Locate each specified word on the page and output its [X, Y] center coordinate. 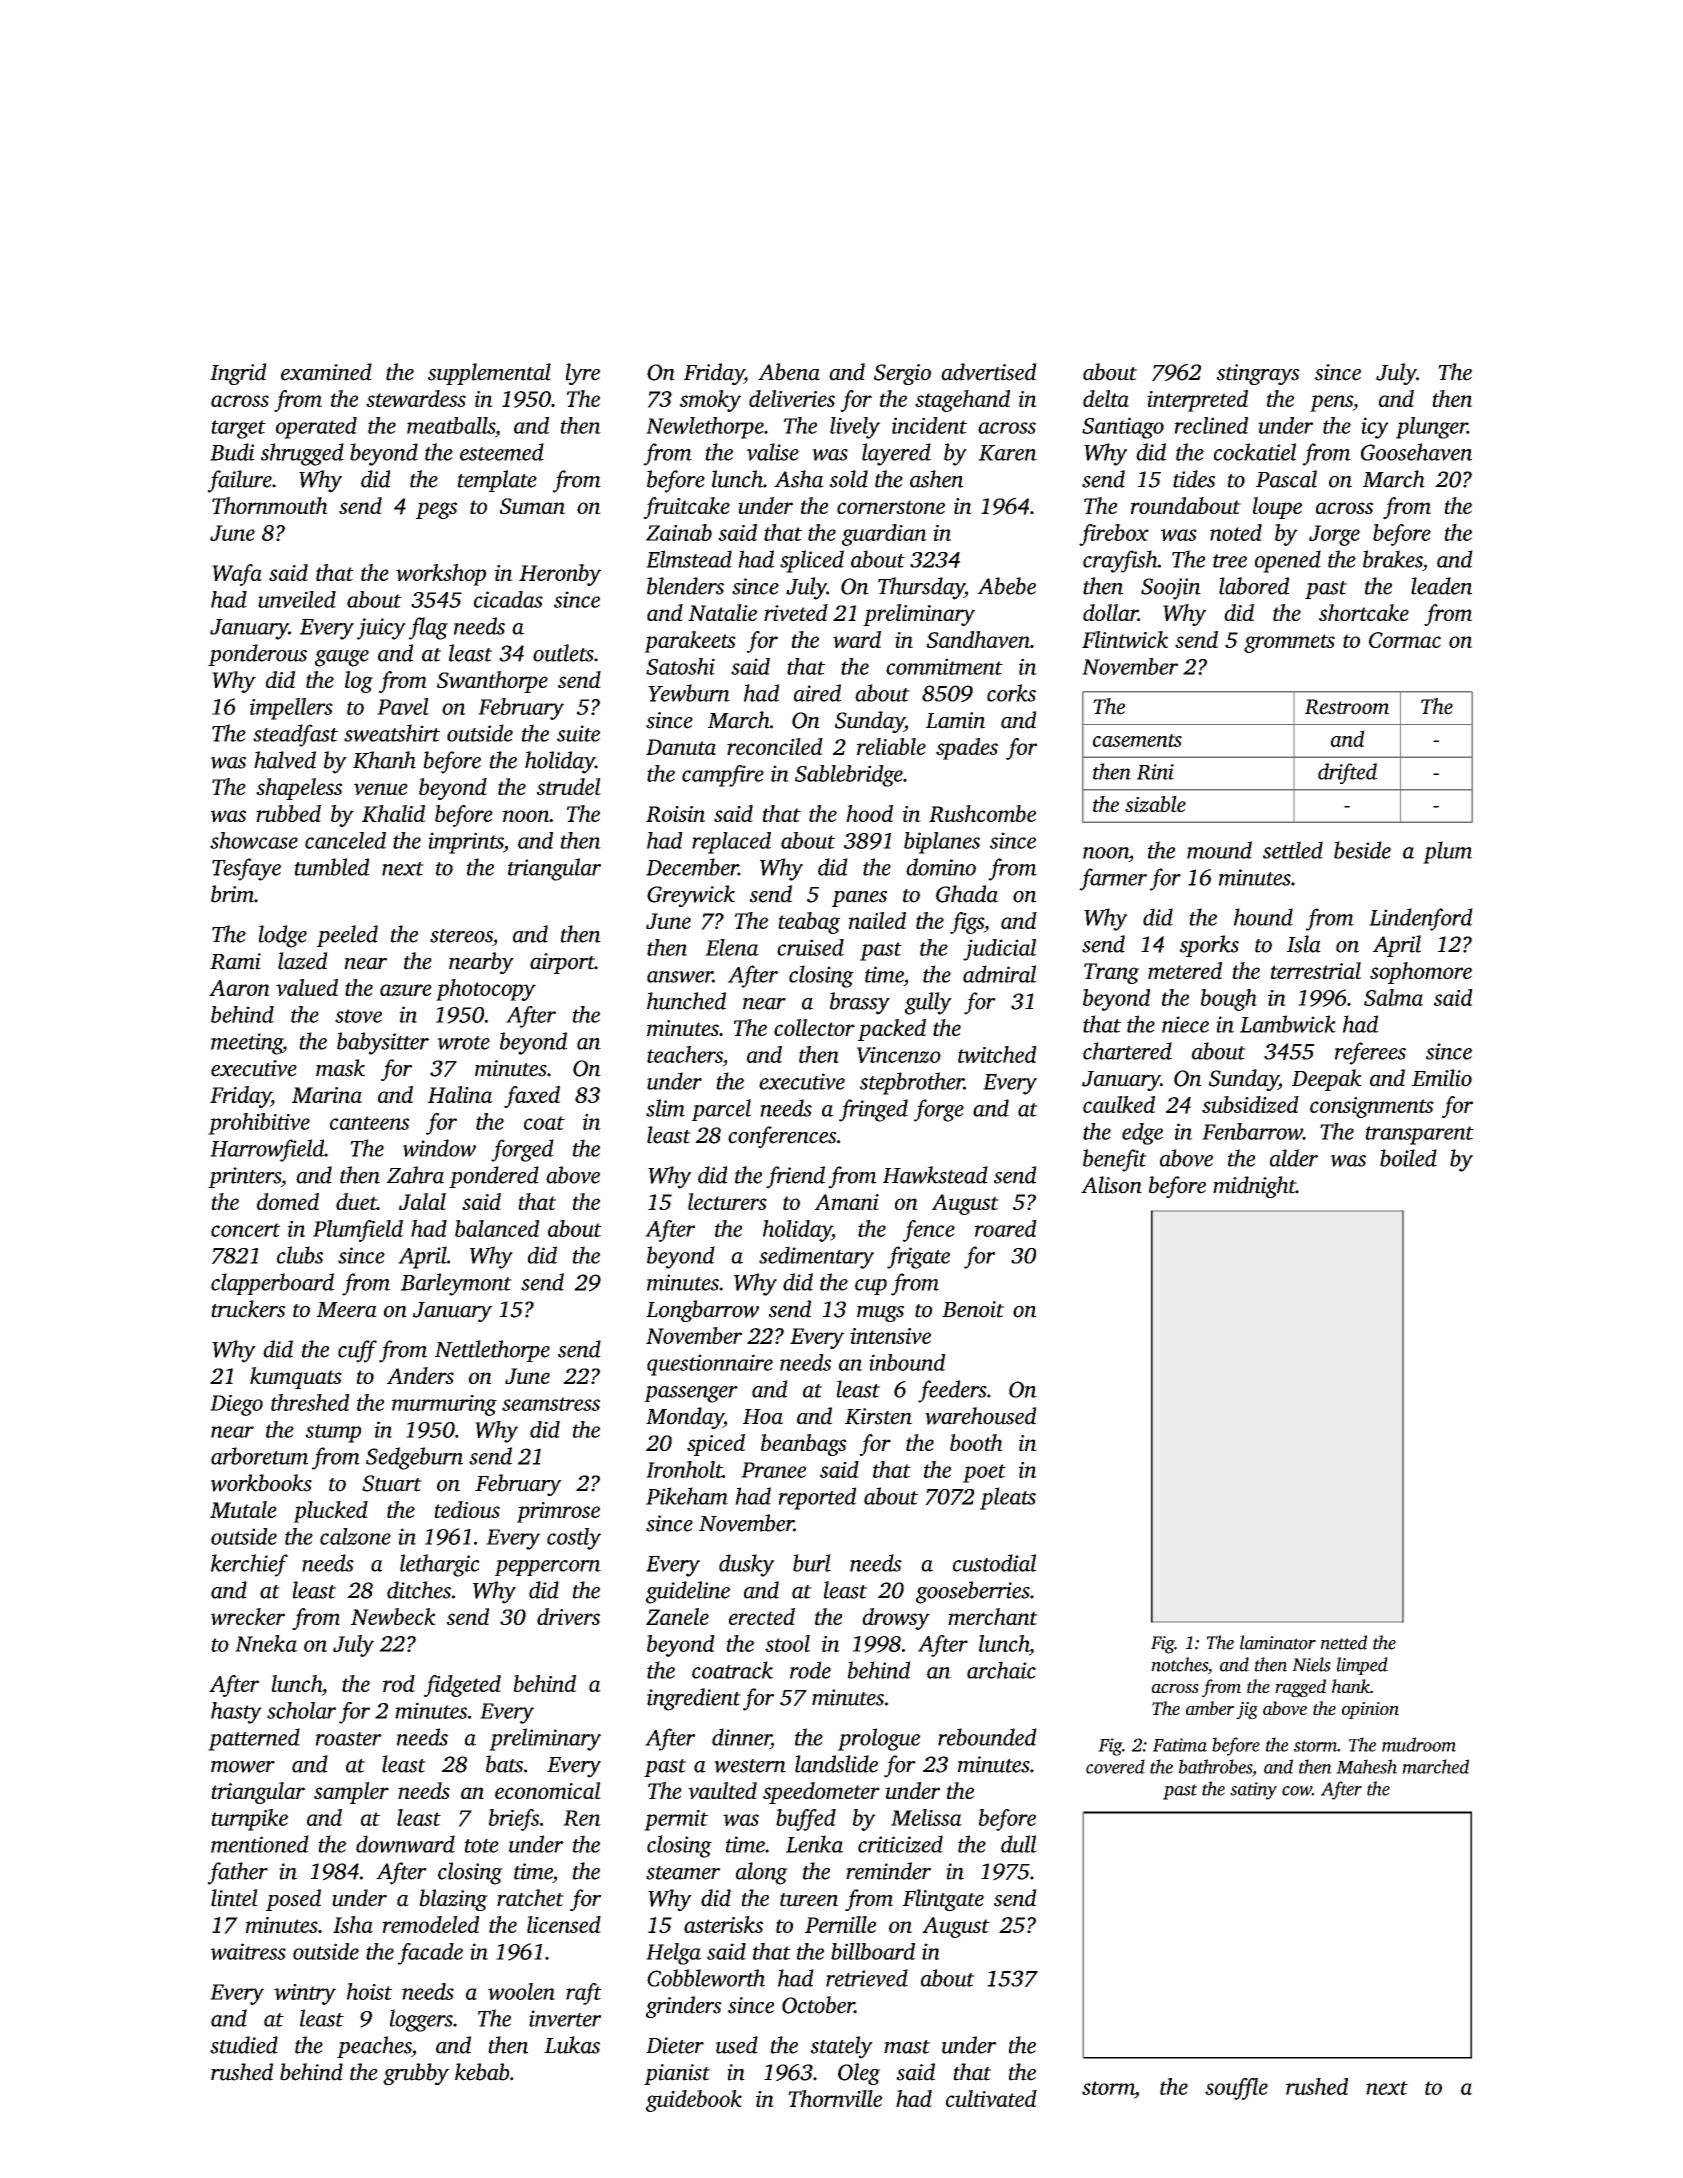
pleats [1008, 1498]
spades [967, 749]
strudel [569, 786]
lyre [583, 374]
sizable [1155, 804]
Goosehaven [1416, 452]
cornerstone [891, 507]
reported [817, 1498]
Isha [353, 1924]
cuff [357, 1351]
